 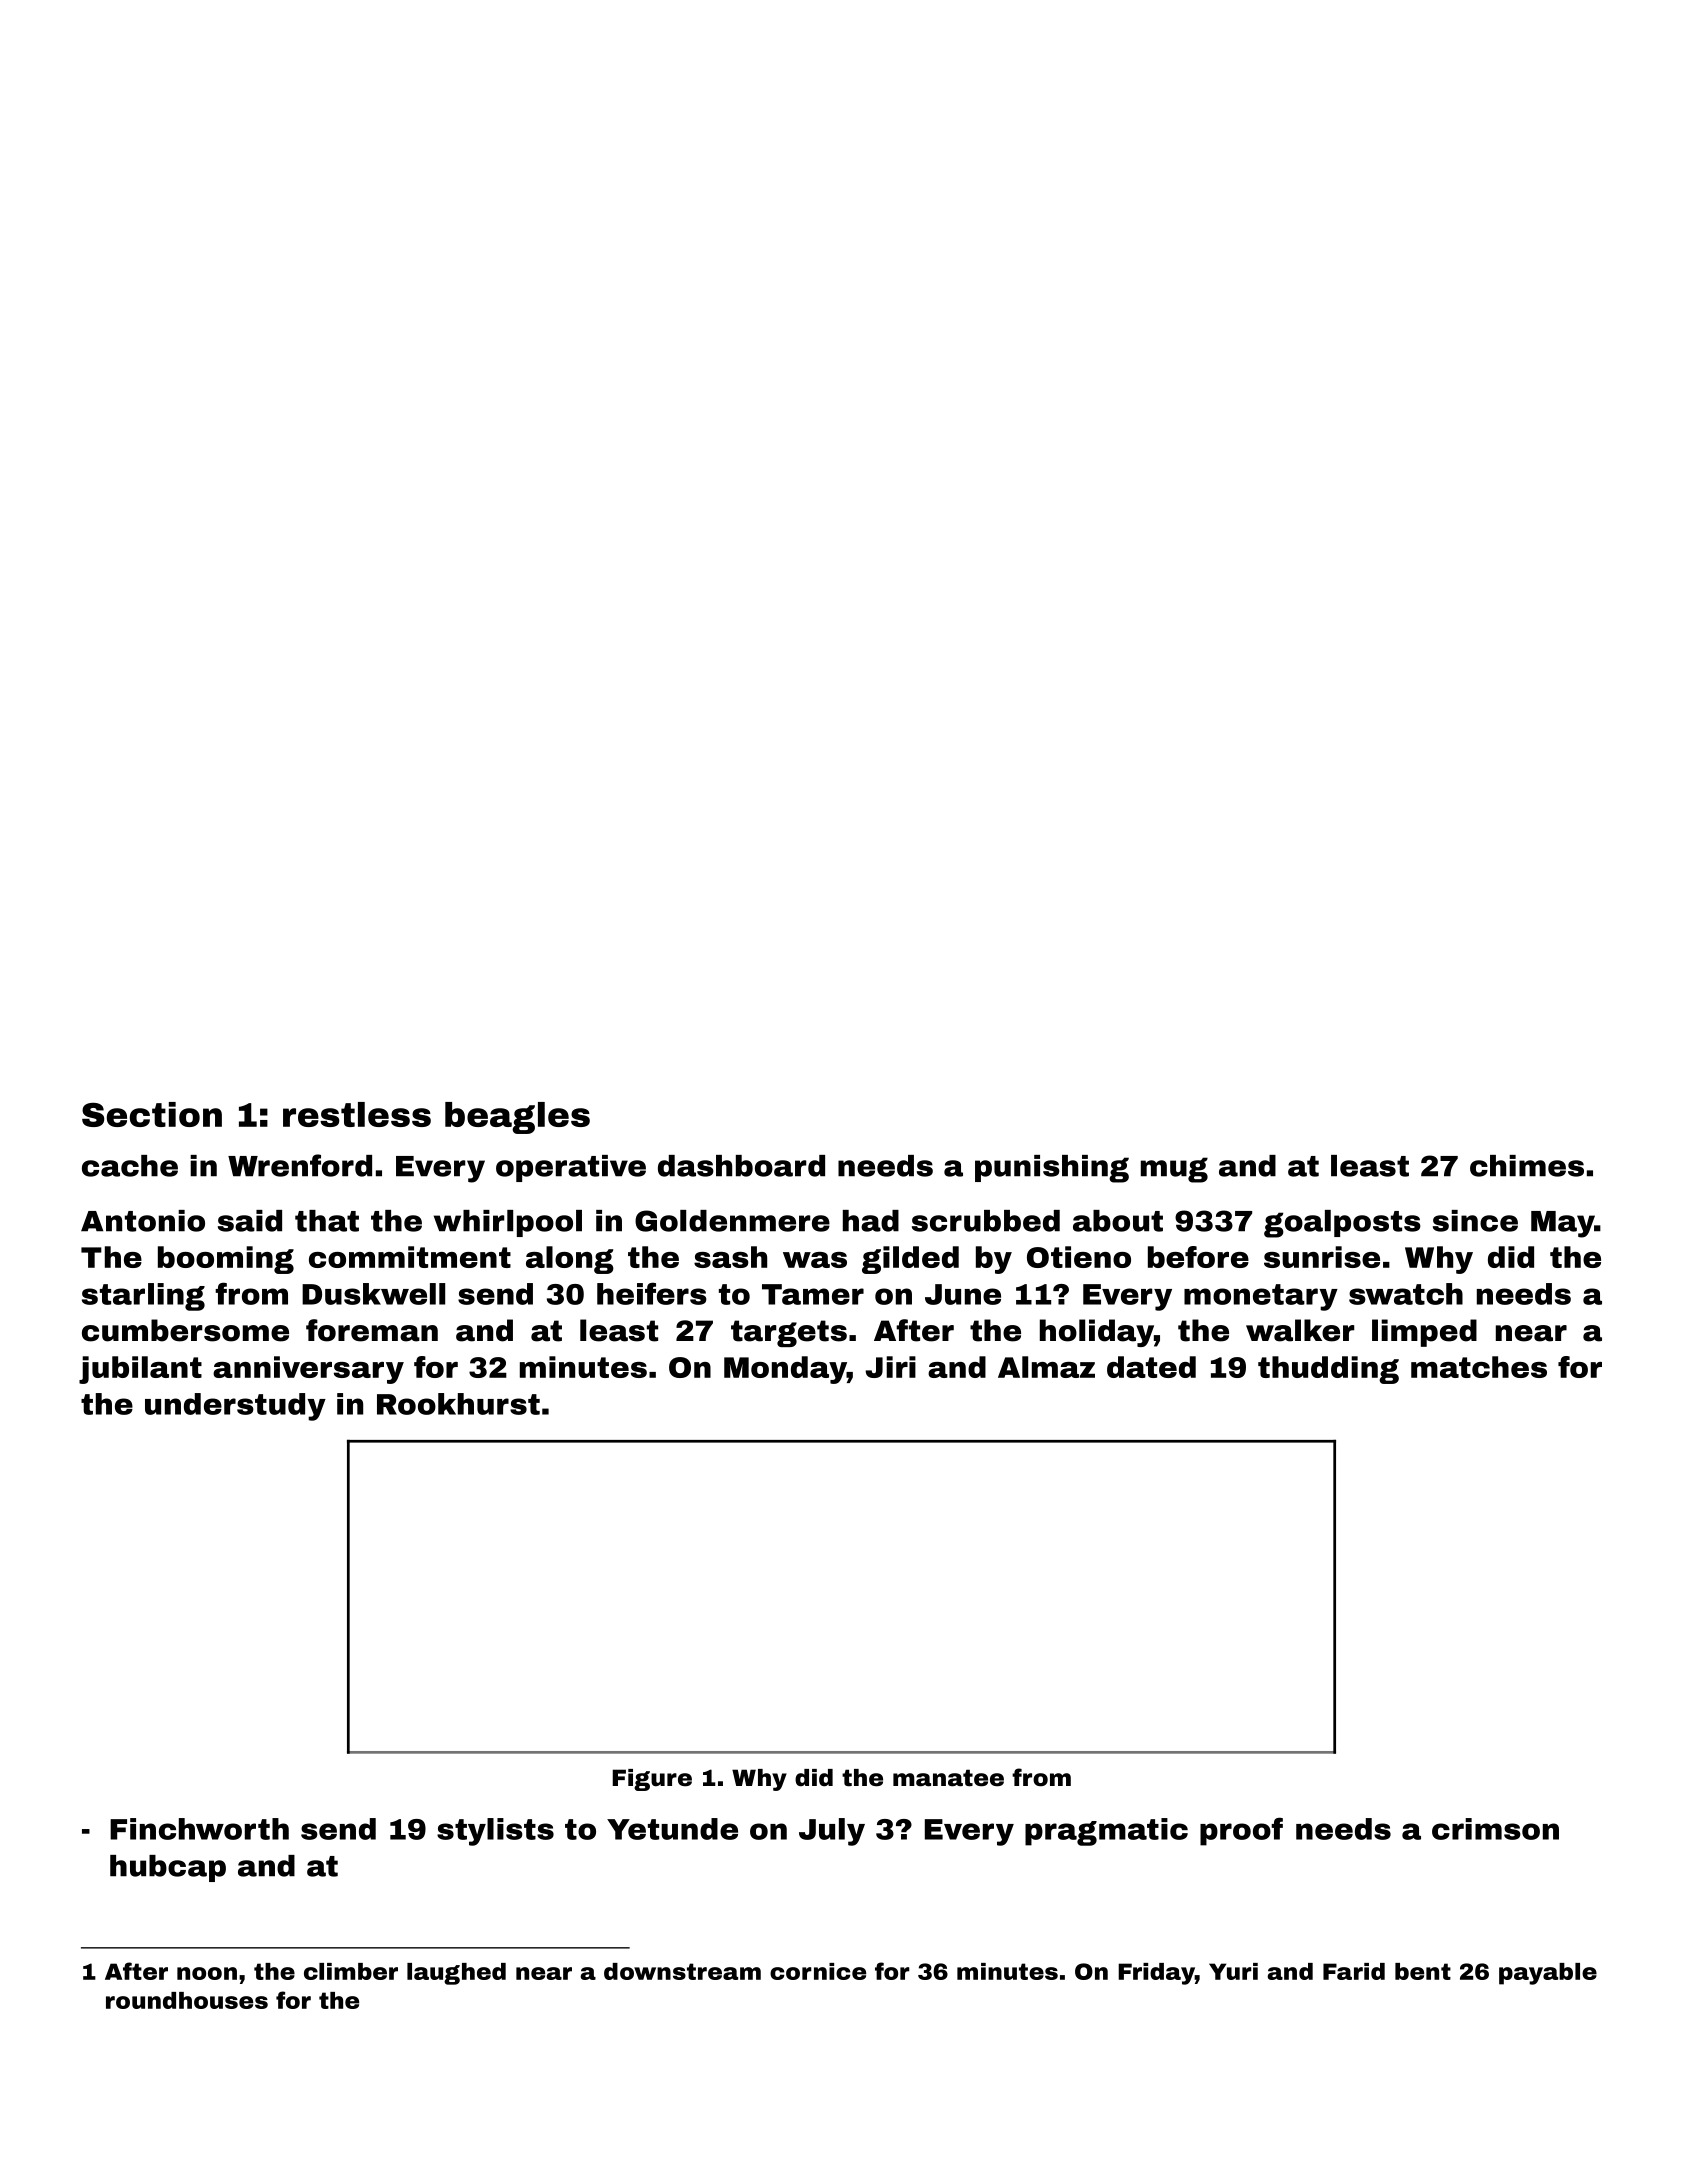 I want to click on Almaz, so click(x=1046, y=1367).
